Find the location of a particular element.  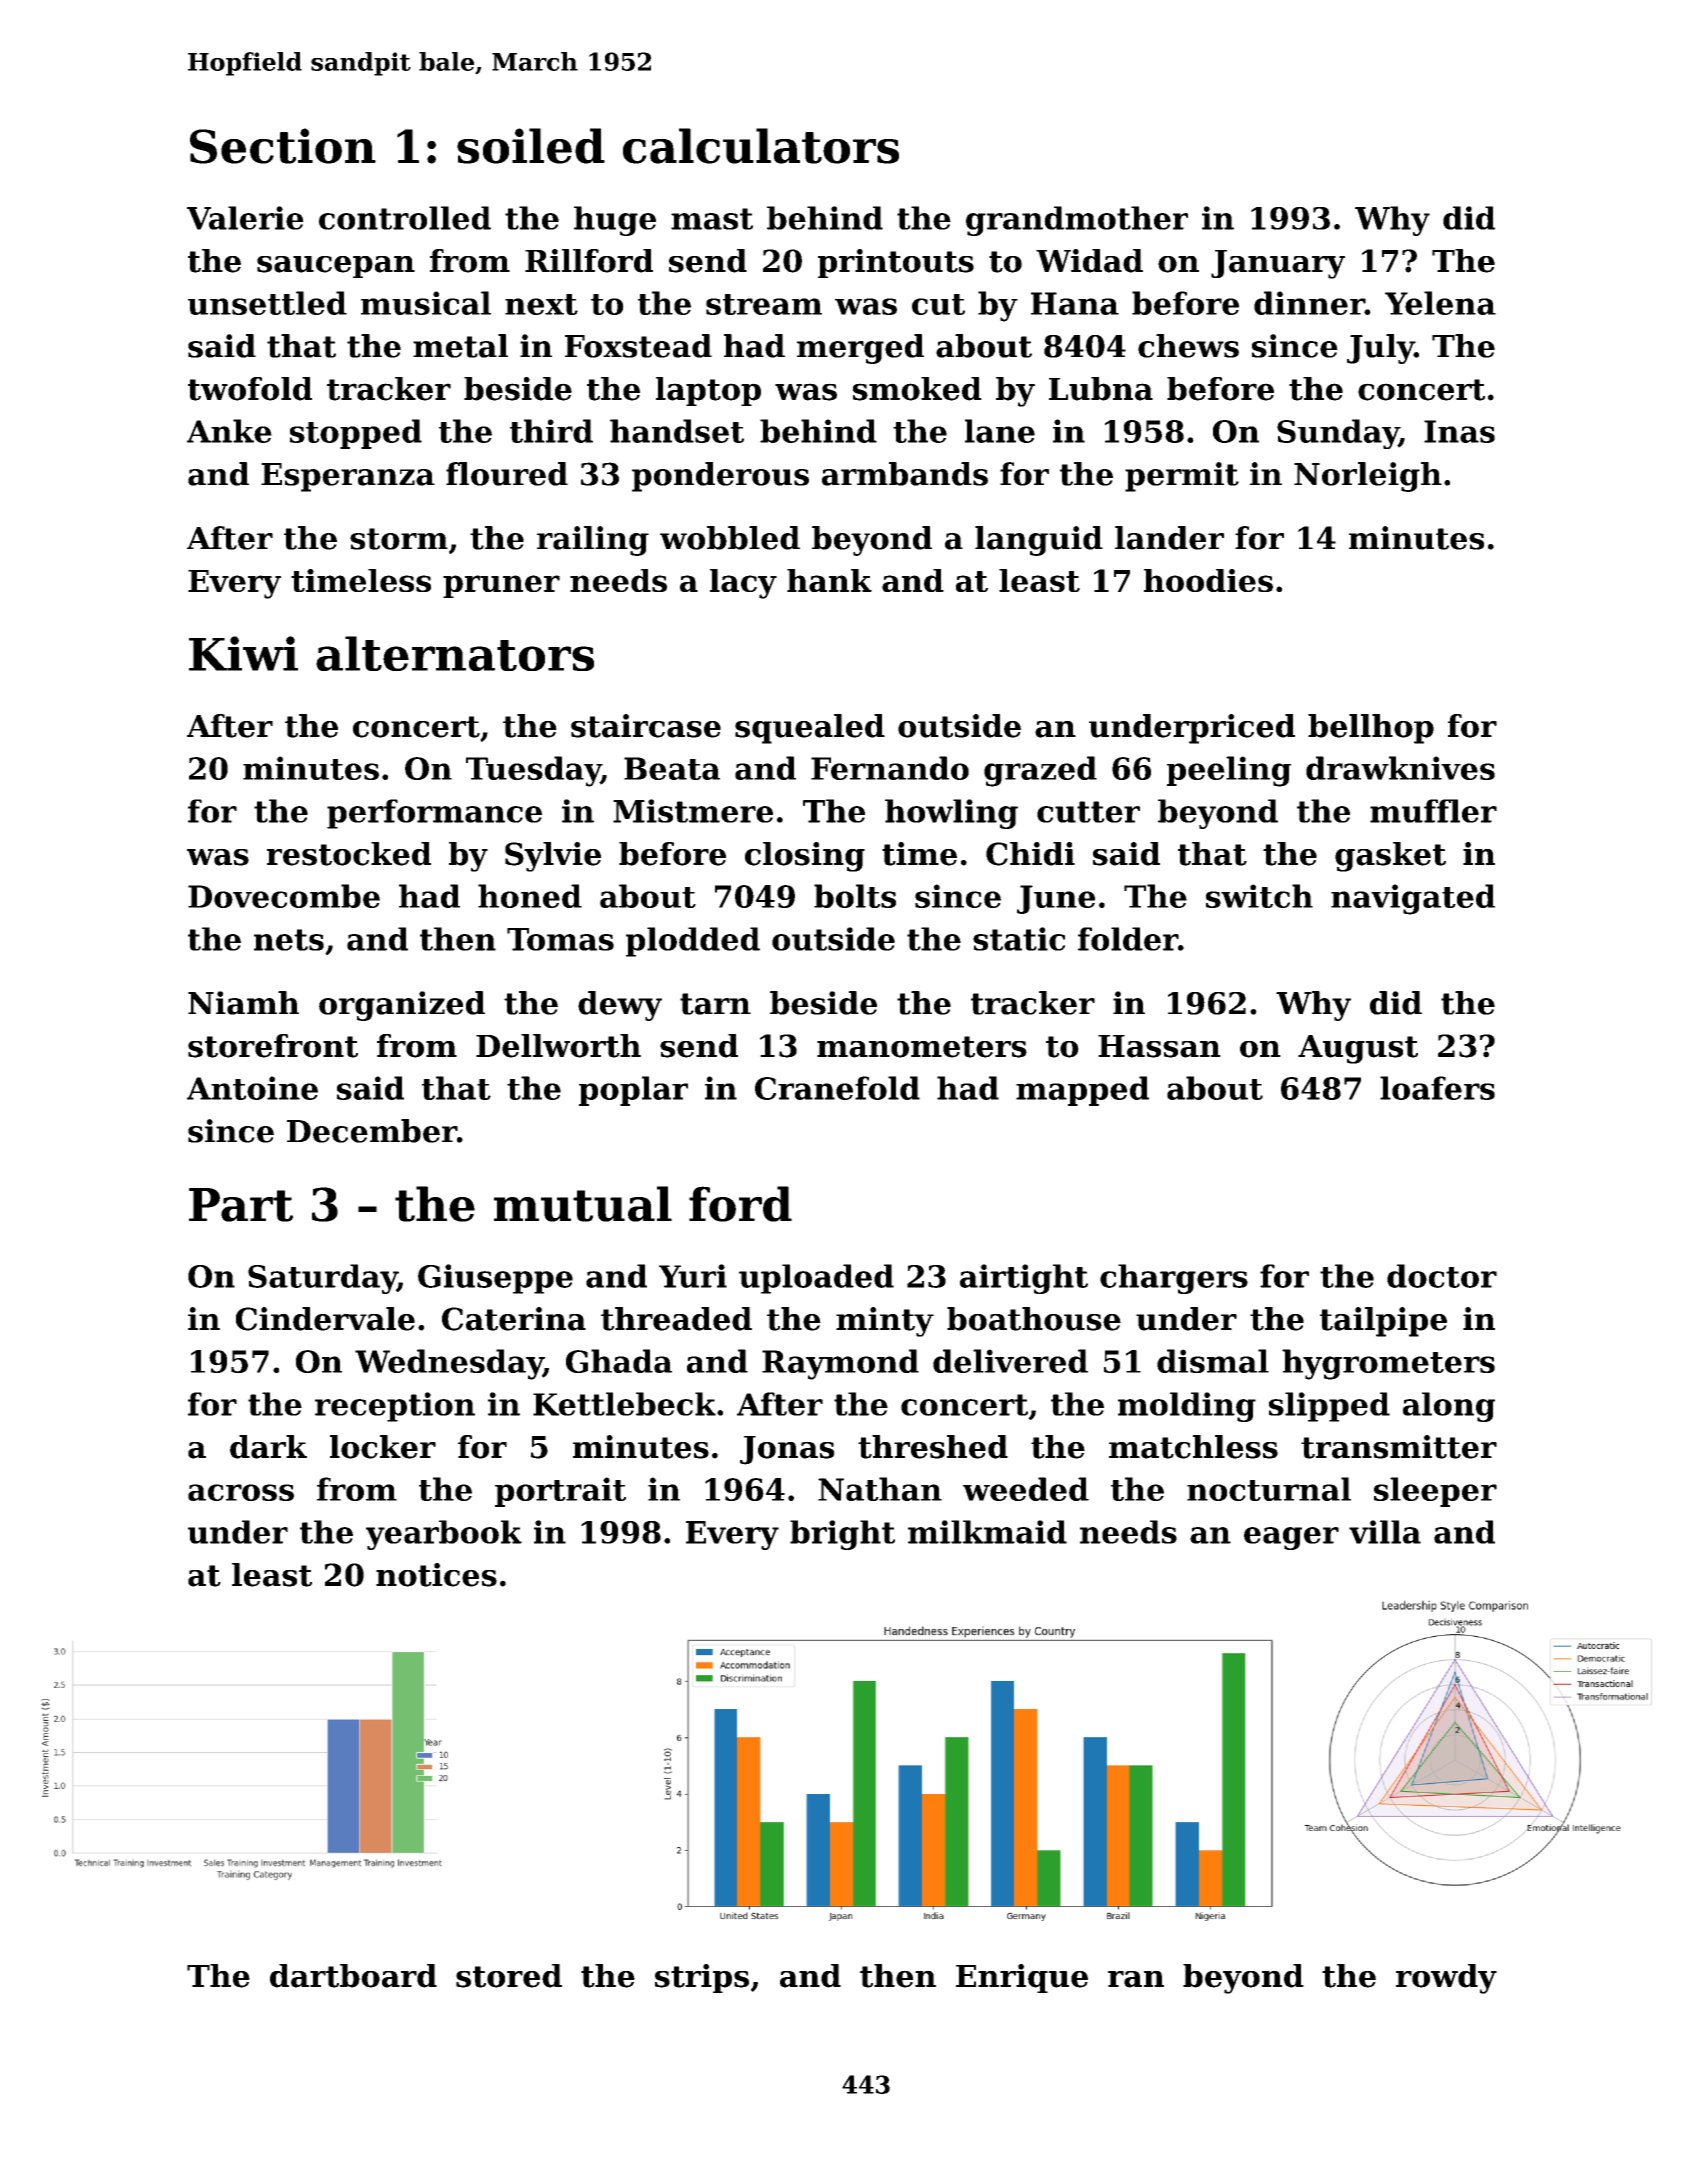

Yuri is located at coordinates (693, 1276).
